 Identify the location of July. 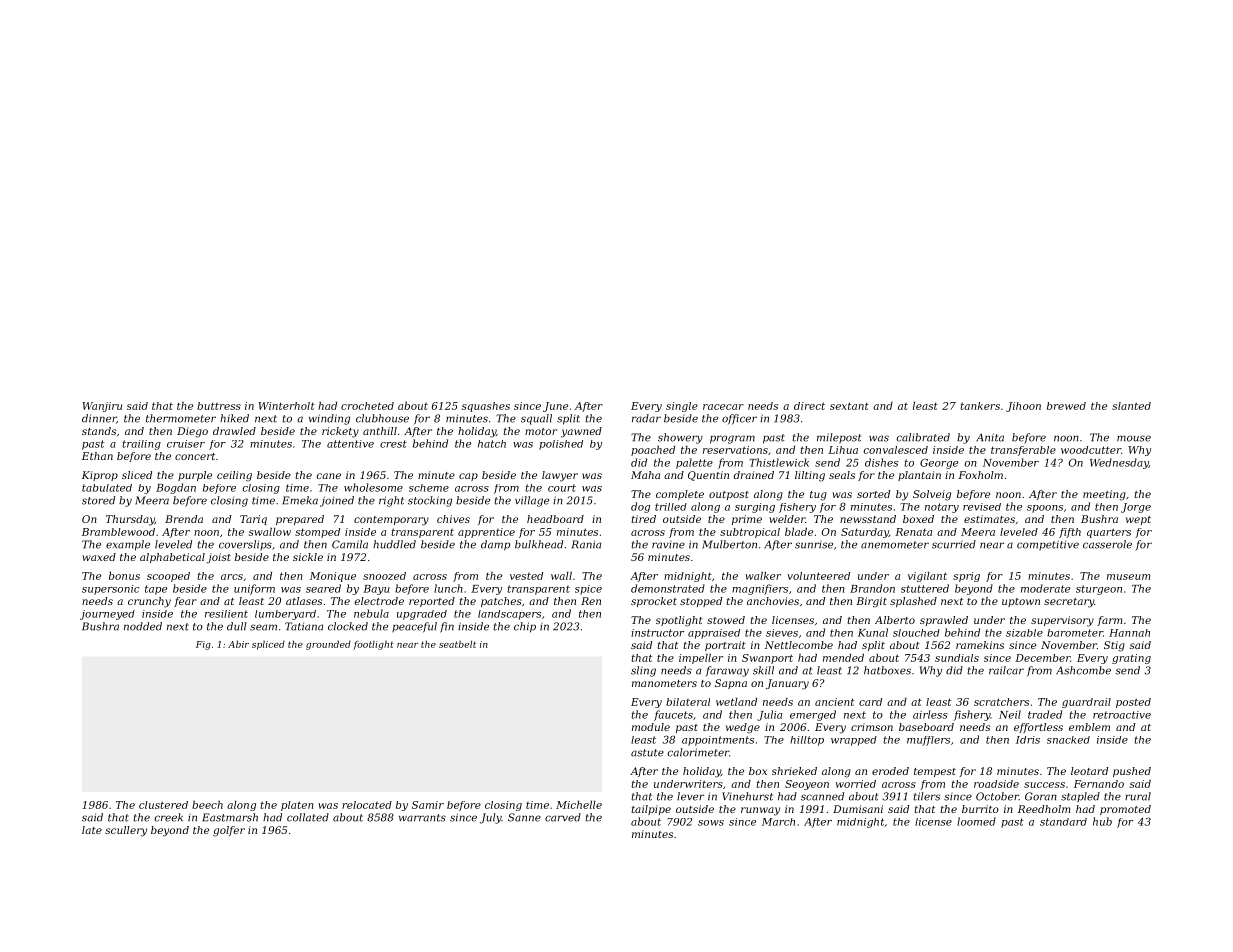
(491, 818).
